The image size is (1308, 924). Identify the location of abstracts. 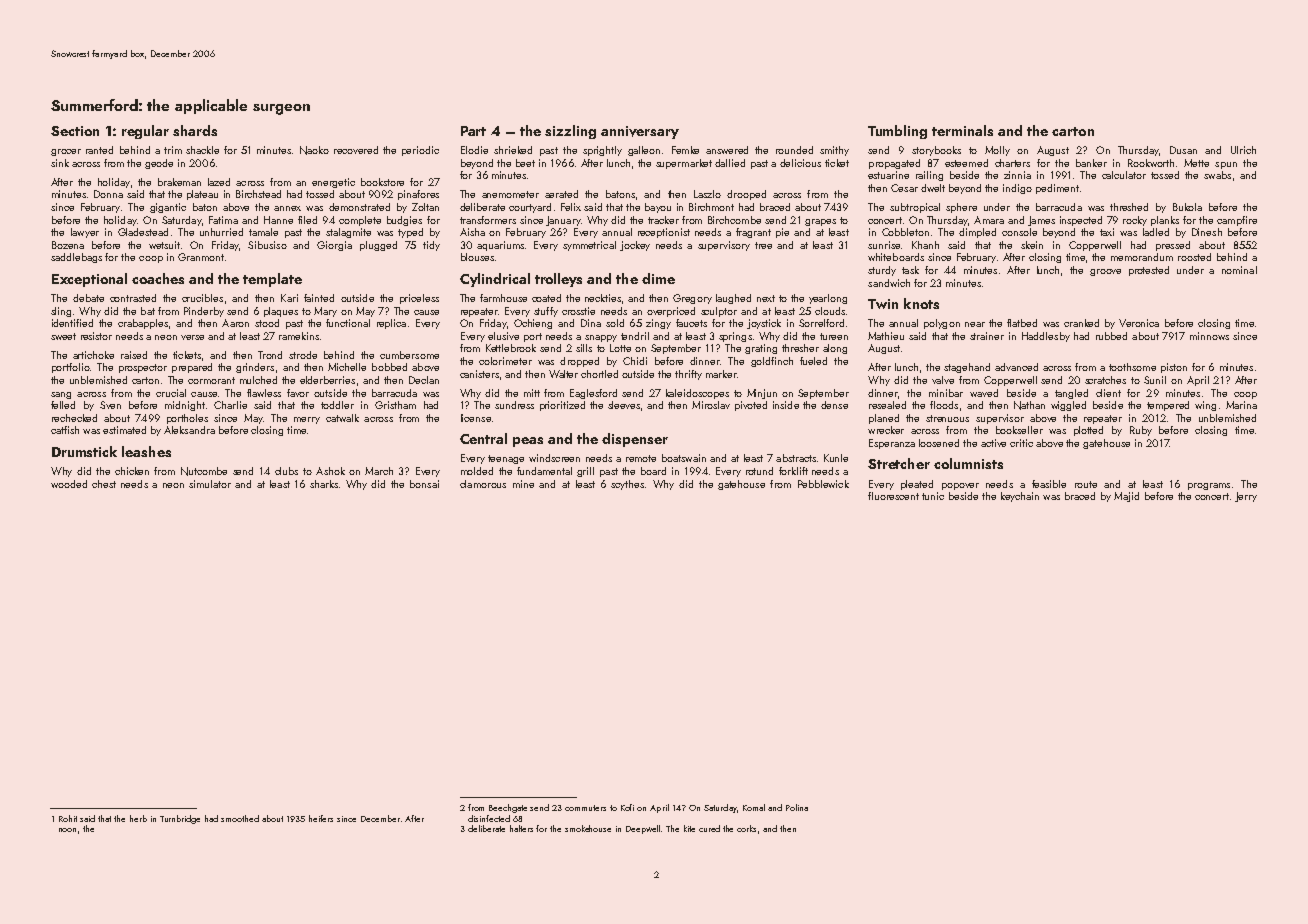
(796, 458).
